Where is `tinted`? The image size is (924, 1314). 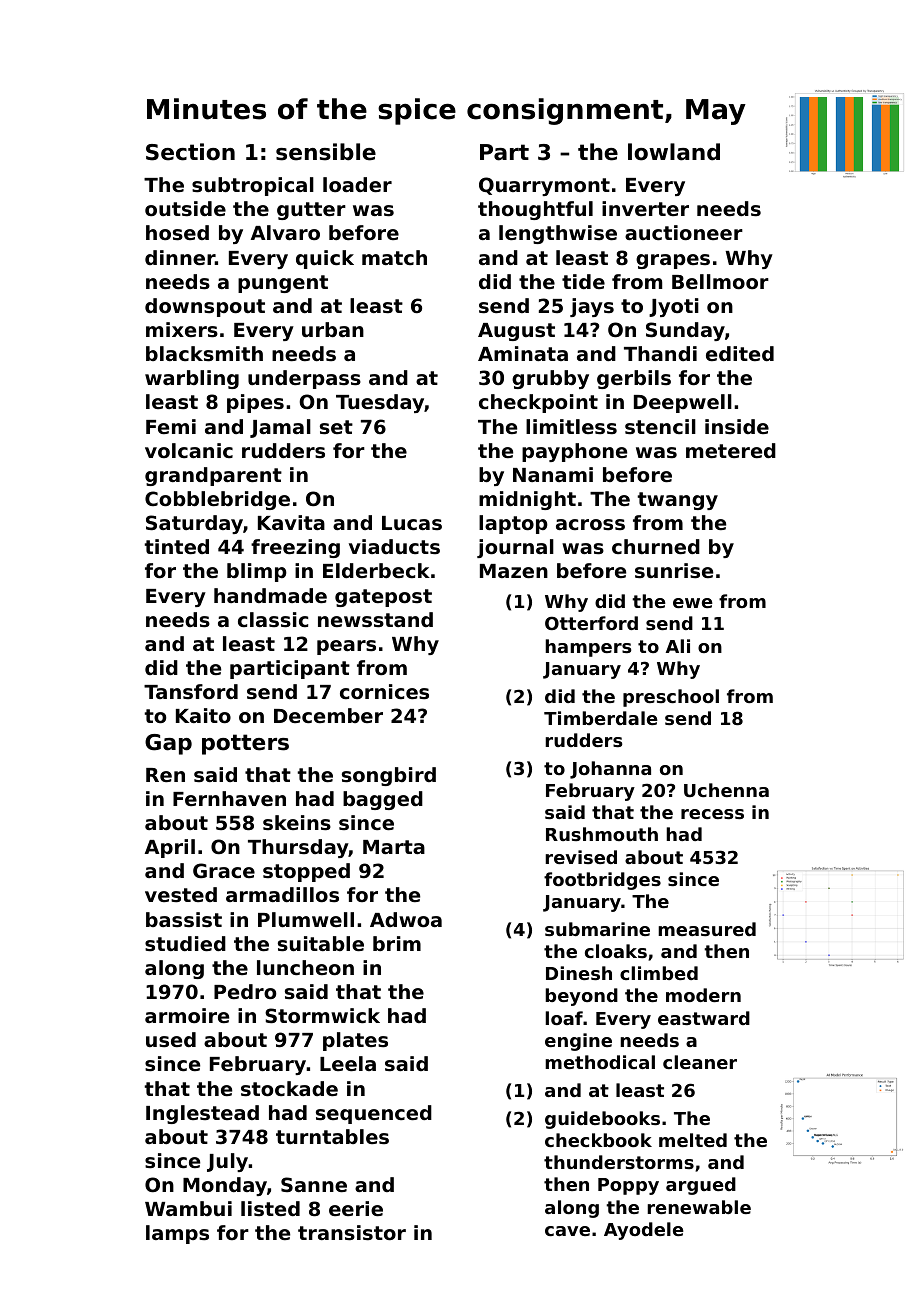 tinted is located at coordinates (176, 546).
